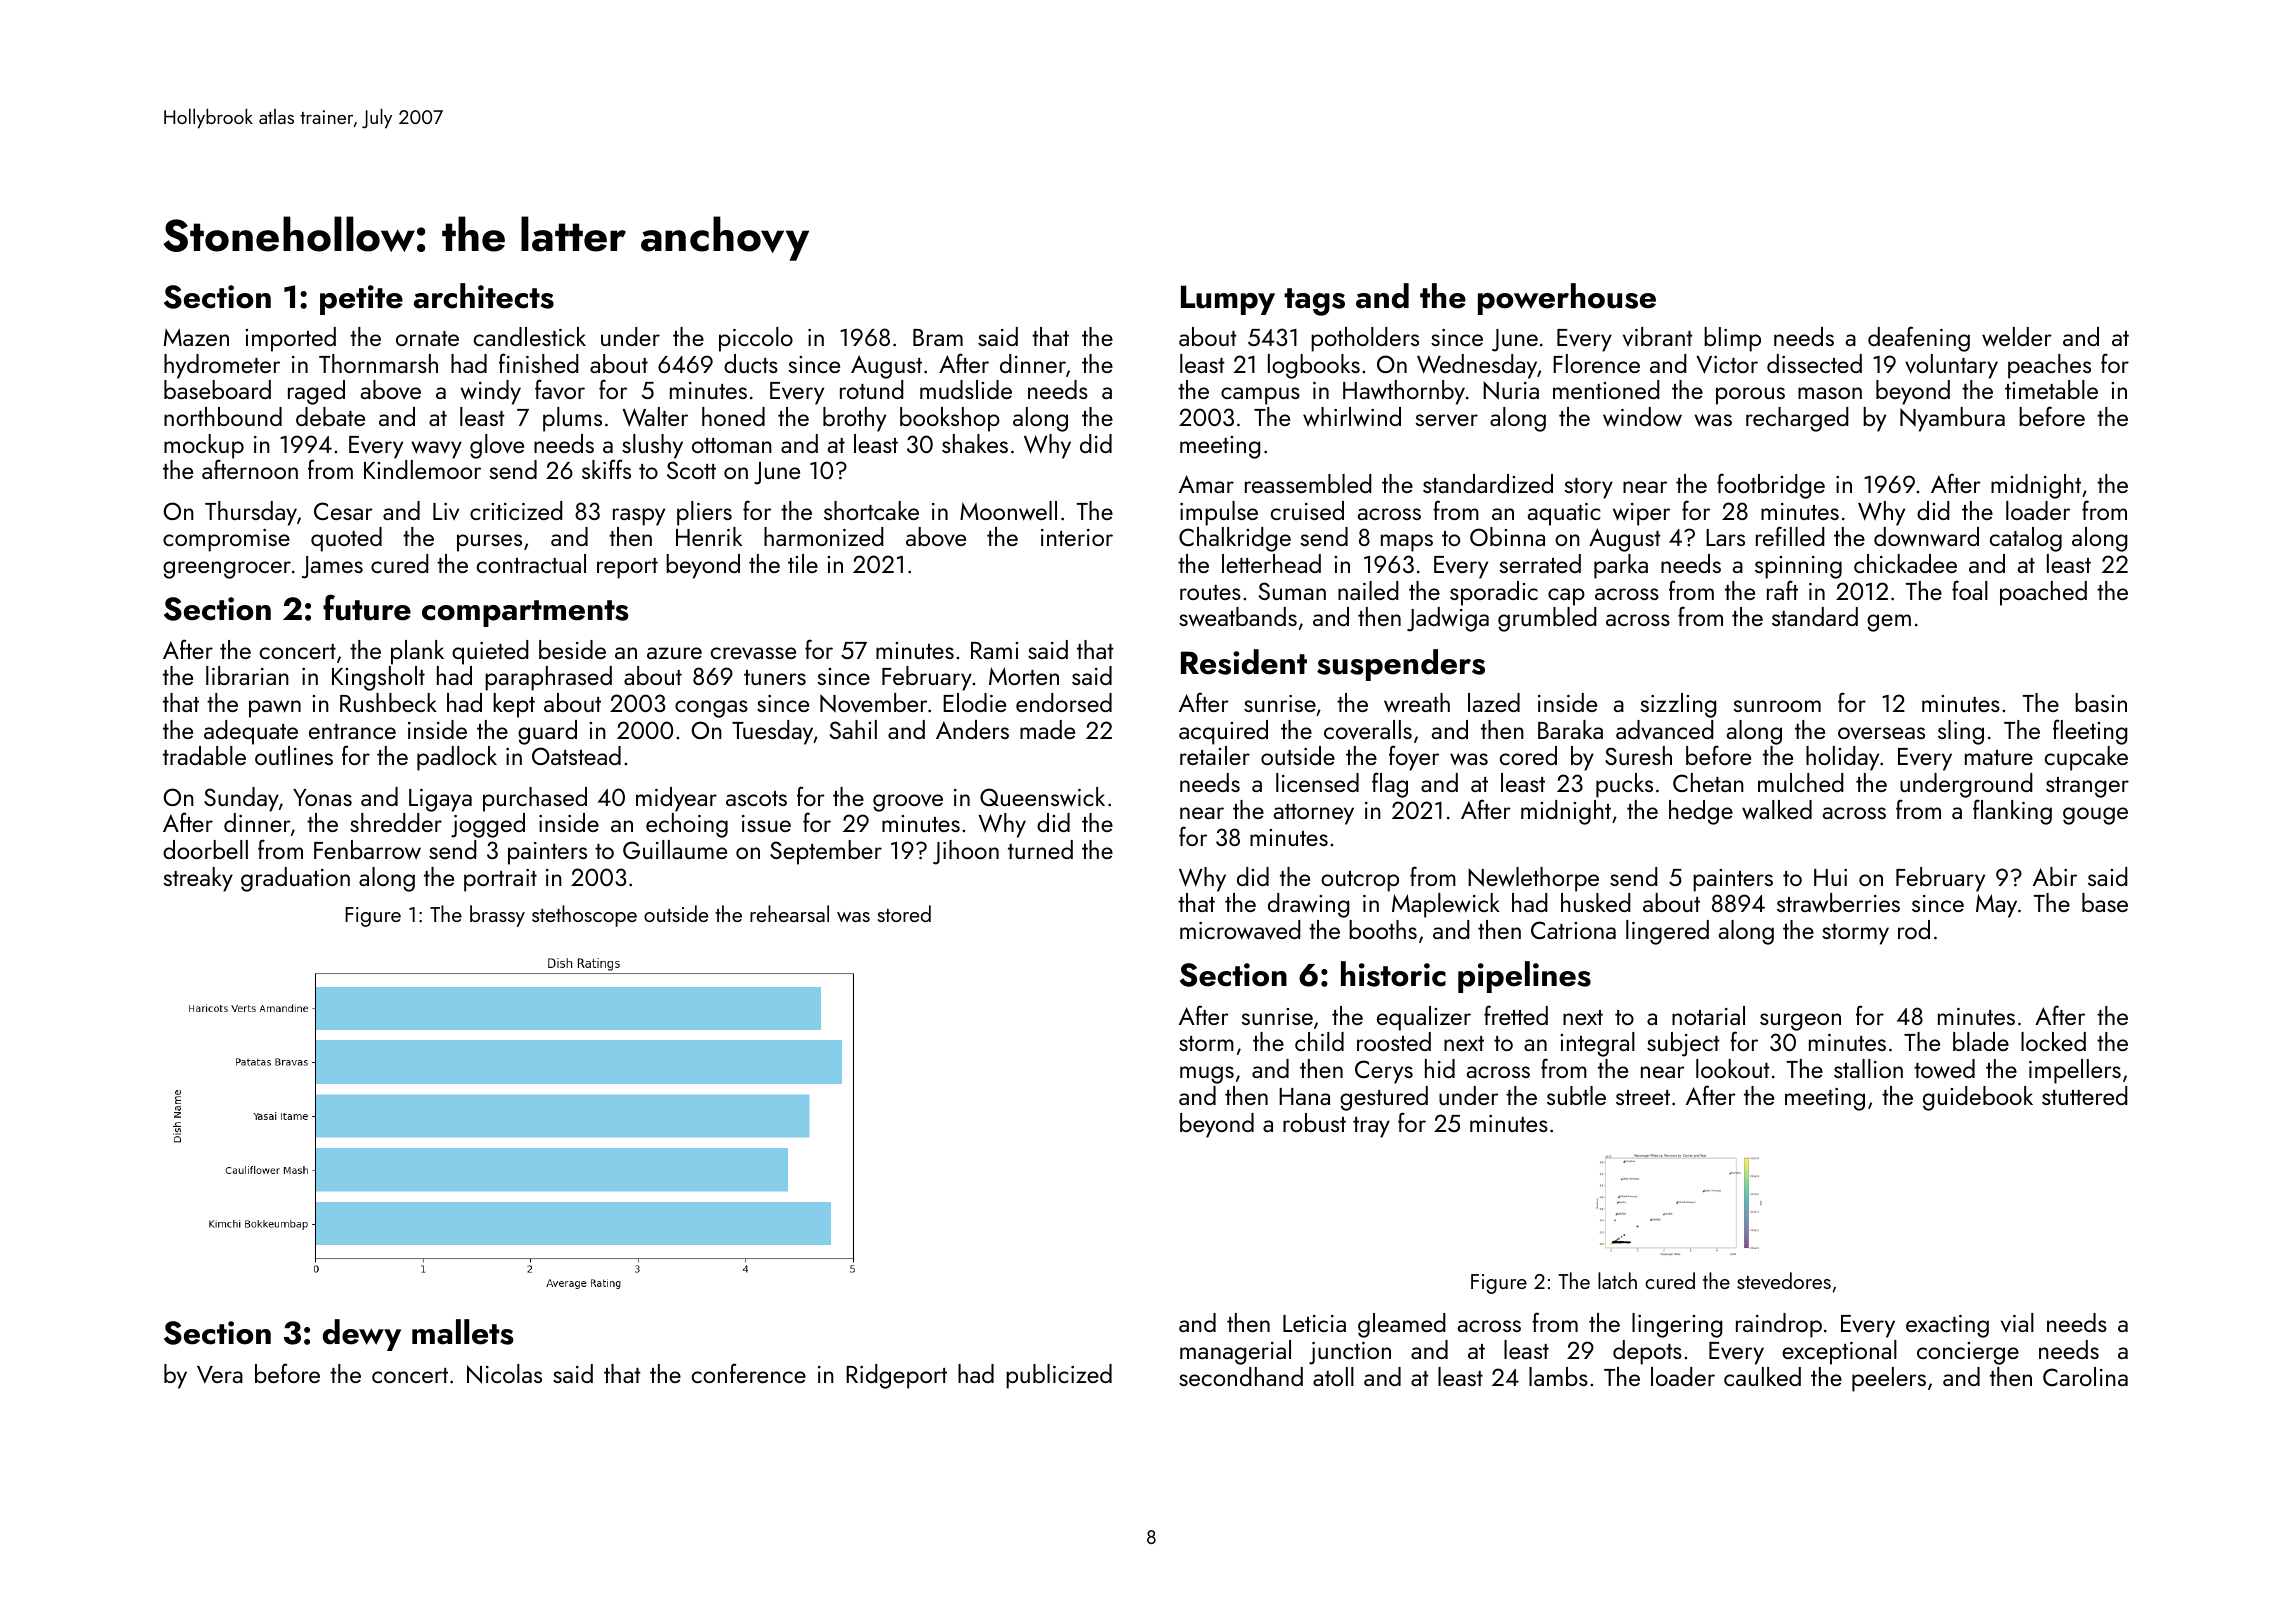 The image size is (2292, 1620). What do you see at coordinates (1762, 1376) in the document?
I see `caulked` at bounding box center [1762, 1376].
